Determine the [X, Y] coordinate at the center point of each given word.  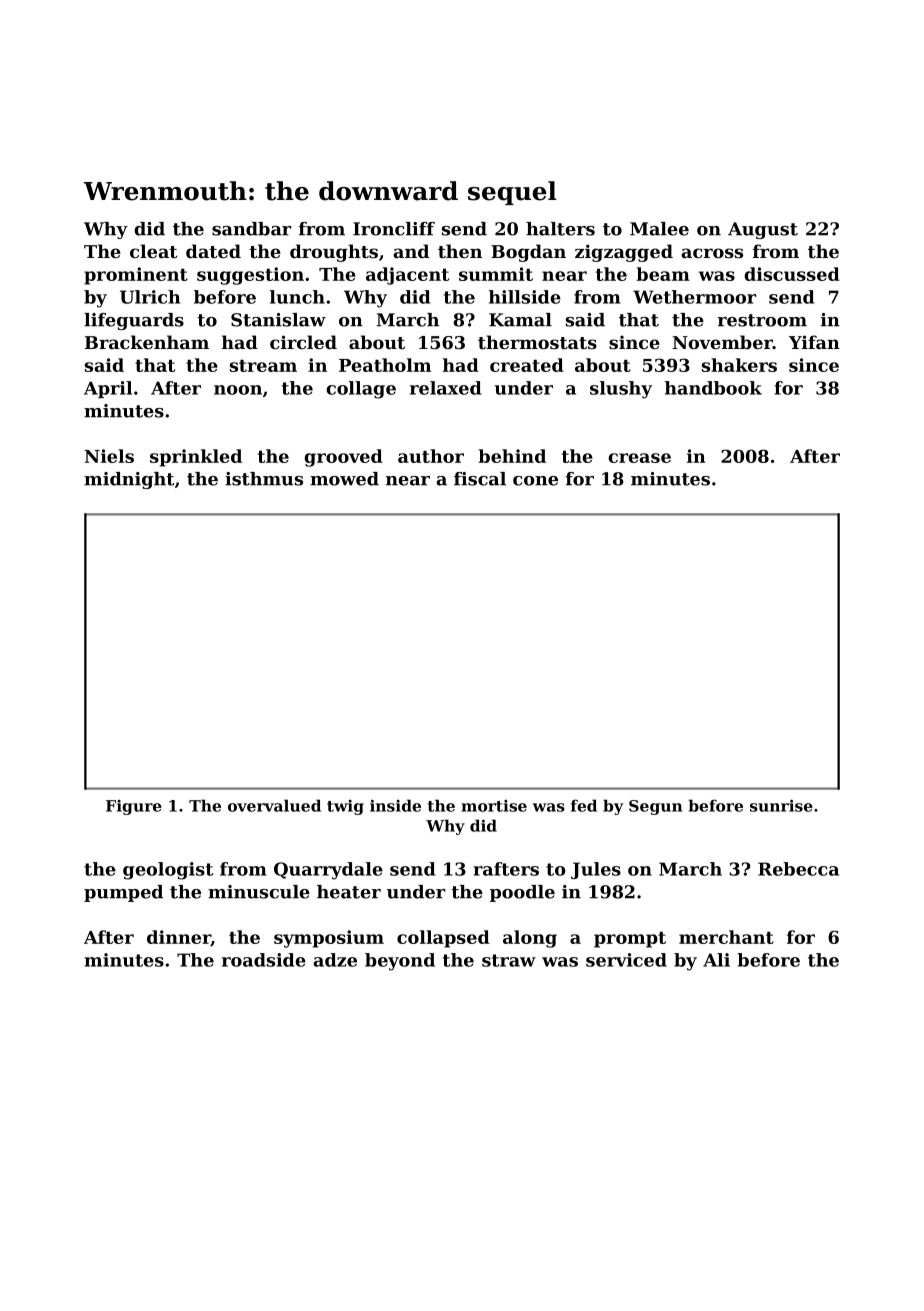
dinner [179, 938]
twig [345, 807]
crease [639, 458]
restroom [762, 320]
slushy [621, 390]
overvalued [274, 805]
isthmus [264, 479]
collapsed [443, 939]
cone [535, 481]
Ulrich [150, 297]
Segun [655, 807]
